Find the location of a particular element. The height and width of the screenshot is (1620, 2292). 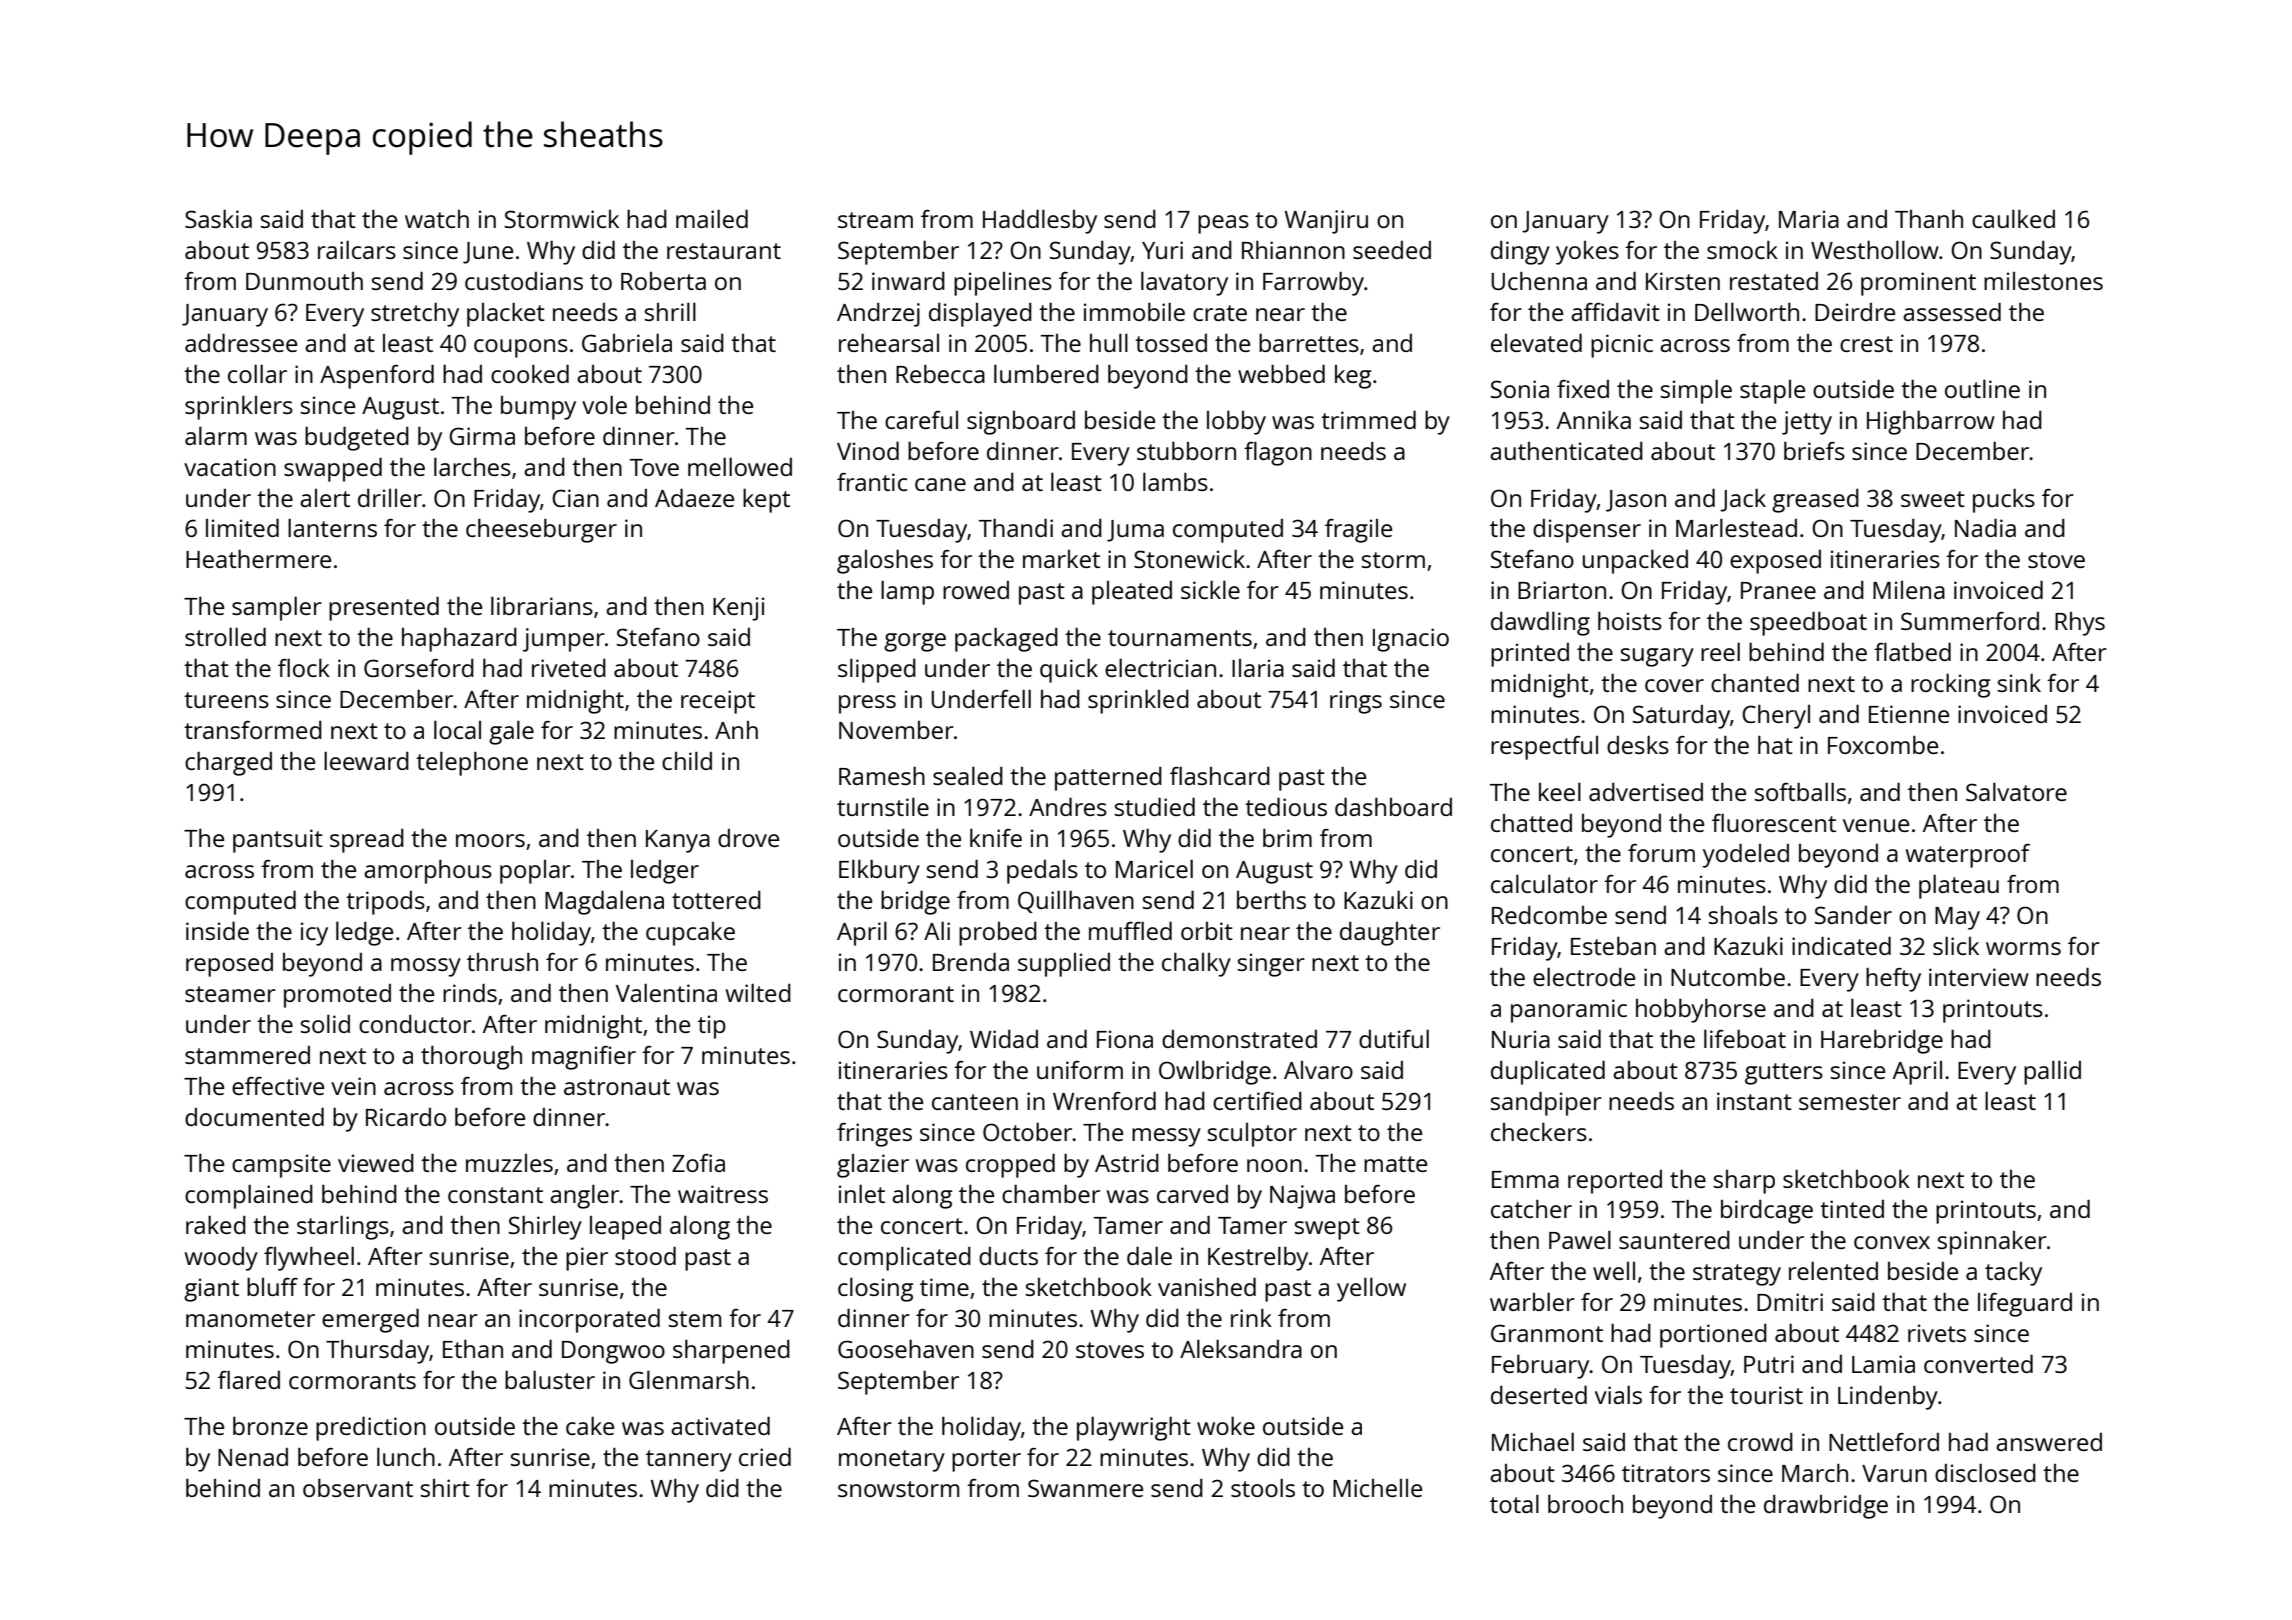

Saskia is located at coordinates (218, 218).
